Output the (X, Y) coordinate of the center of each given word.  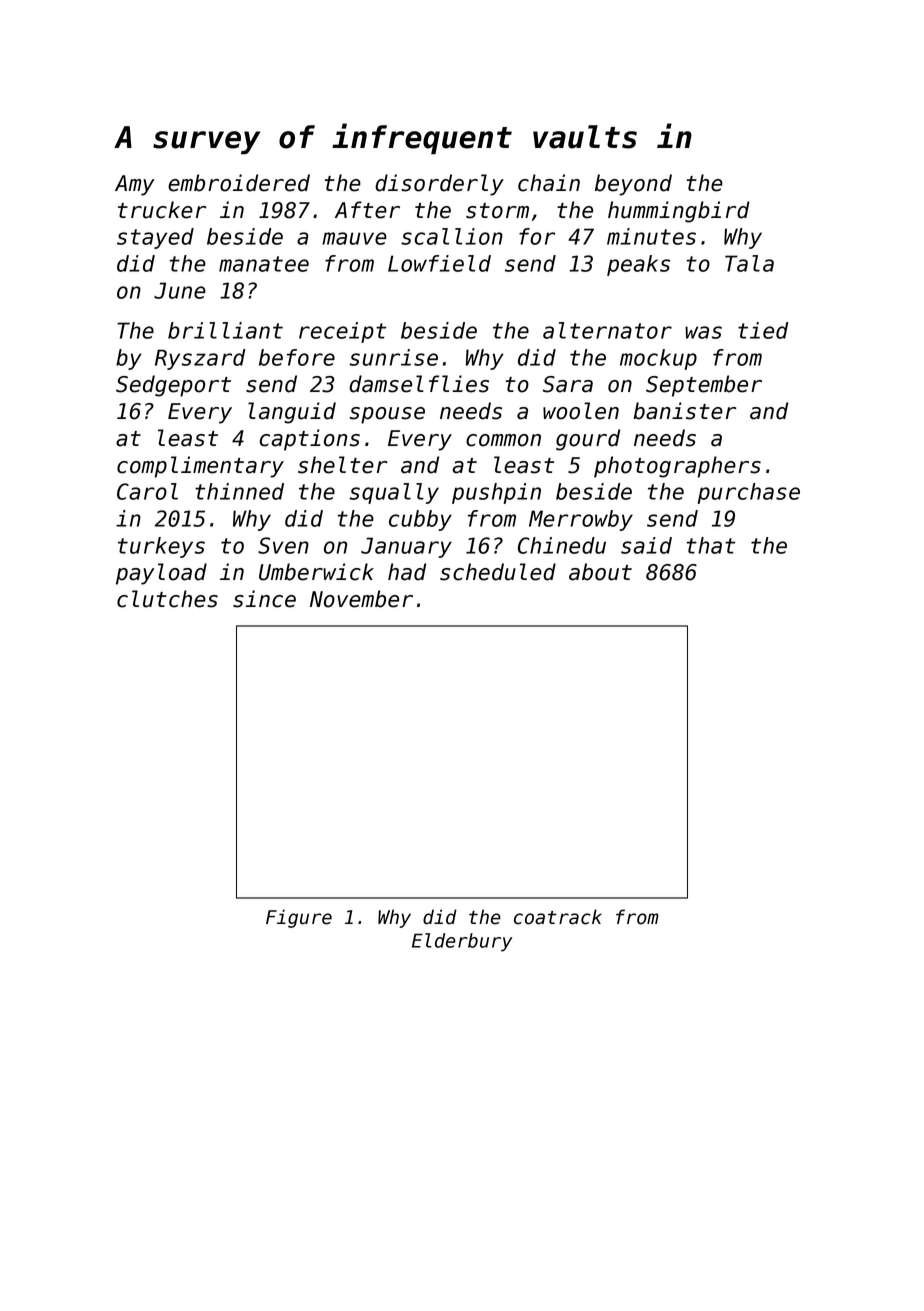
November (361, 599)
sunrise (394, 357)
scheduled (498, 572)
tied (763, 330)
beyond (633, 185)
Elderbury (462, 942)
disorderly (439, 185)
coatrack (558, 917)
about (600, 572)
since (264, 599)
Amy (134, 185)
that (711, 545)
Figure (299, 918)
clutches (167, 599)
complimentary (200, 467)
